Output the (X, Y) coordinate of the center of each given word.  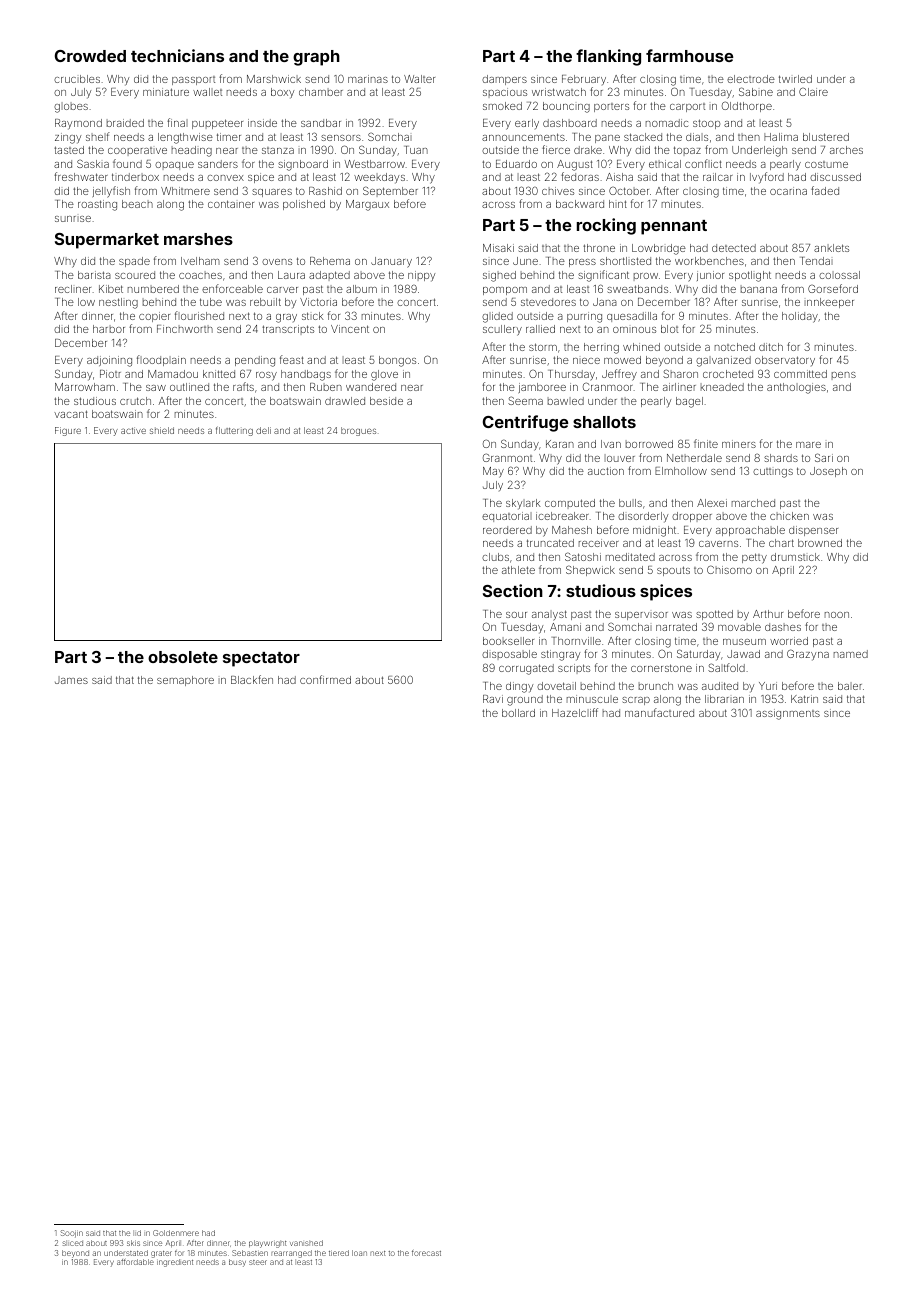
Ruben (326, 387)
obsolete (183, 657)
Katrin (804, 699)
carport (687, 107)
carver (282, 290)
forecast (426, 1253)
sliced (72, 1243)
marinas (368, 79)
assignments (788, 714)
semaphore (185, 681)
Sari (824, 457)
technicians (177, 55)
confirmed (325, 679)
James (71, 680)
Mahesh (572, 530)
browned (820, 543)
